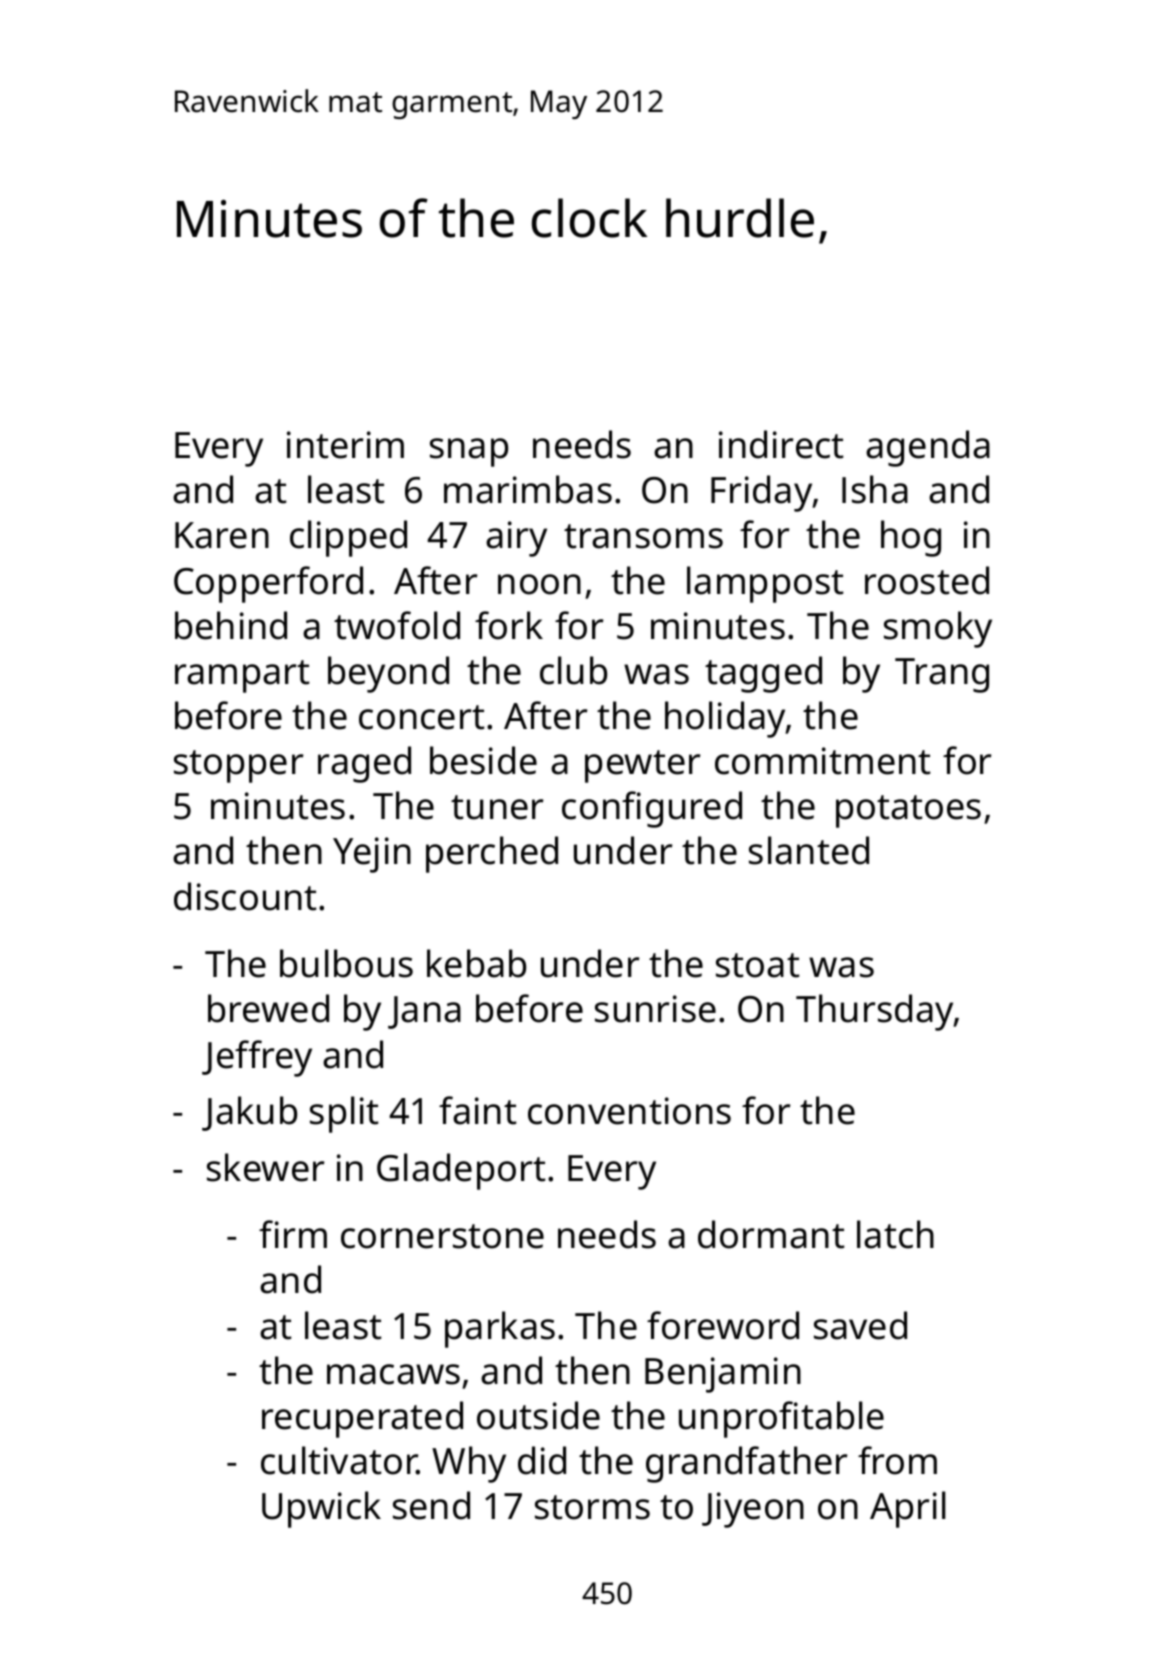 Image resolution: width=1165 pixels, height=1654 pixels. What do you see at coordinates (725, 719) in the screenshot?
I see `holiday` at bounding box center [725, 719].
